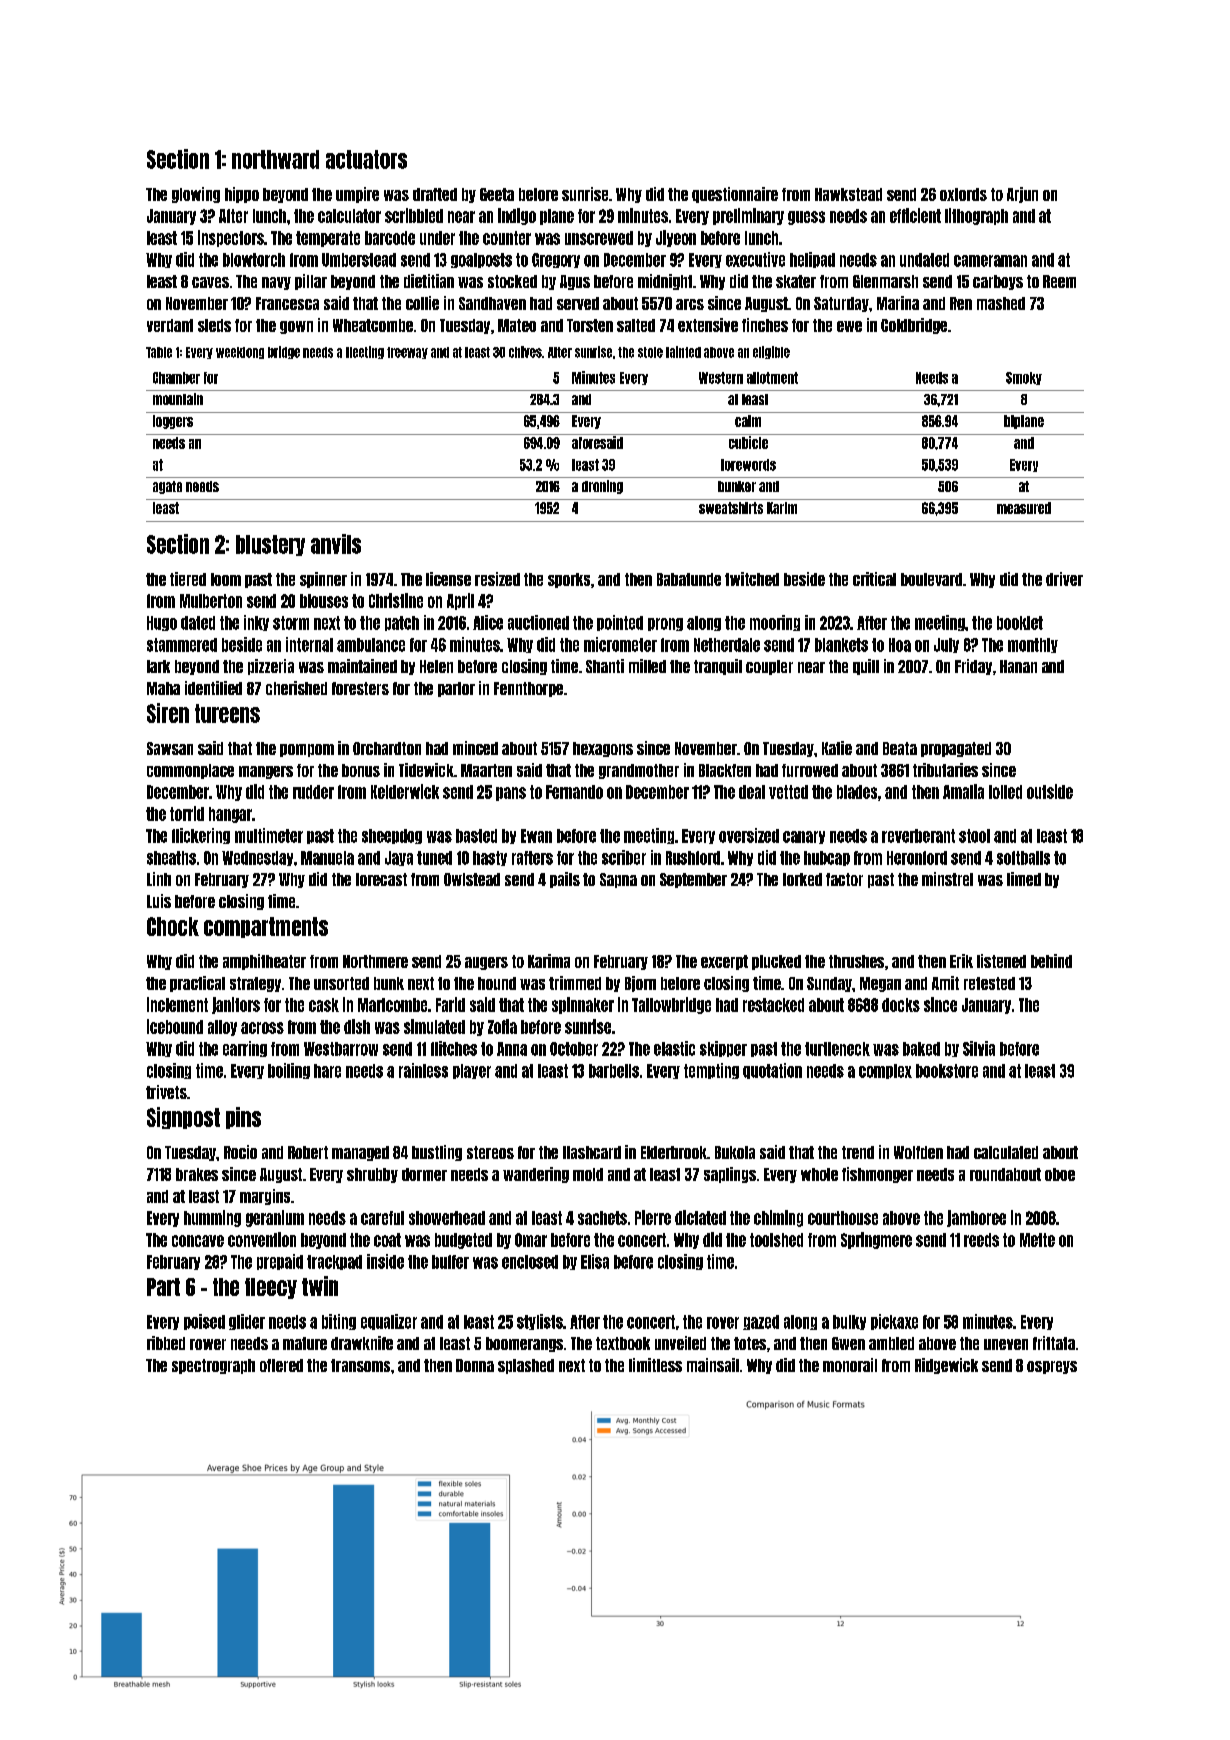 Image resolution: width=1230 pixels, height=1740 pixels. I want to click on Maarten, so click(486, 770).
